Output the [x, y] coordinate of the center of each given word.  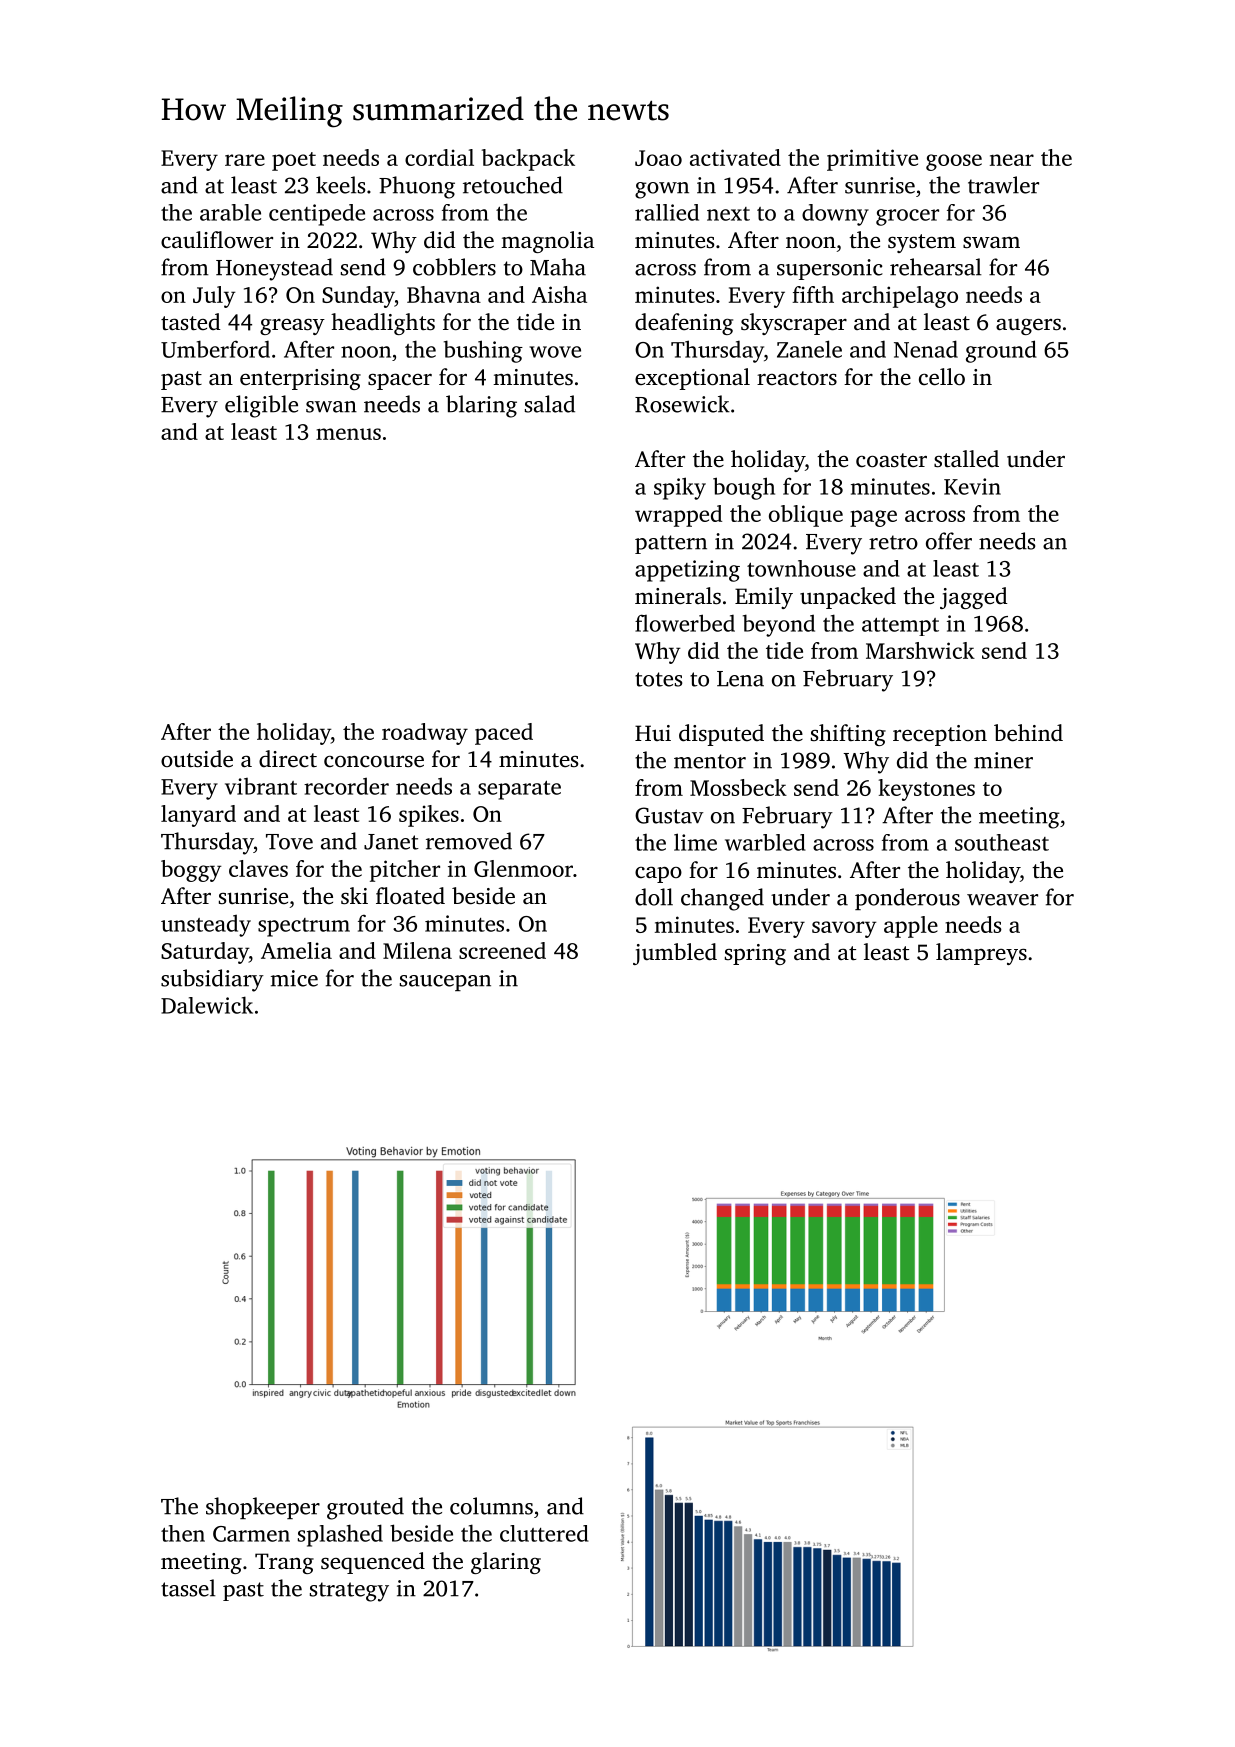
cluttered [544, 1533]
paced [504, 734]
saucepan [445, 983]
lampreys [981, 954]
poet [294, 161]
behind [1028, 733]
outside [197, 759]
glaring [506, 1563]
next [728, 214]
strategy [349, 1592]
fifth [813, 294]
